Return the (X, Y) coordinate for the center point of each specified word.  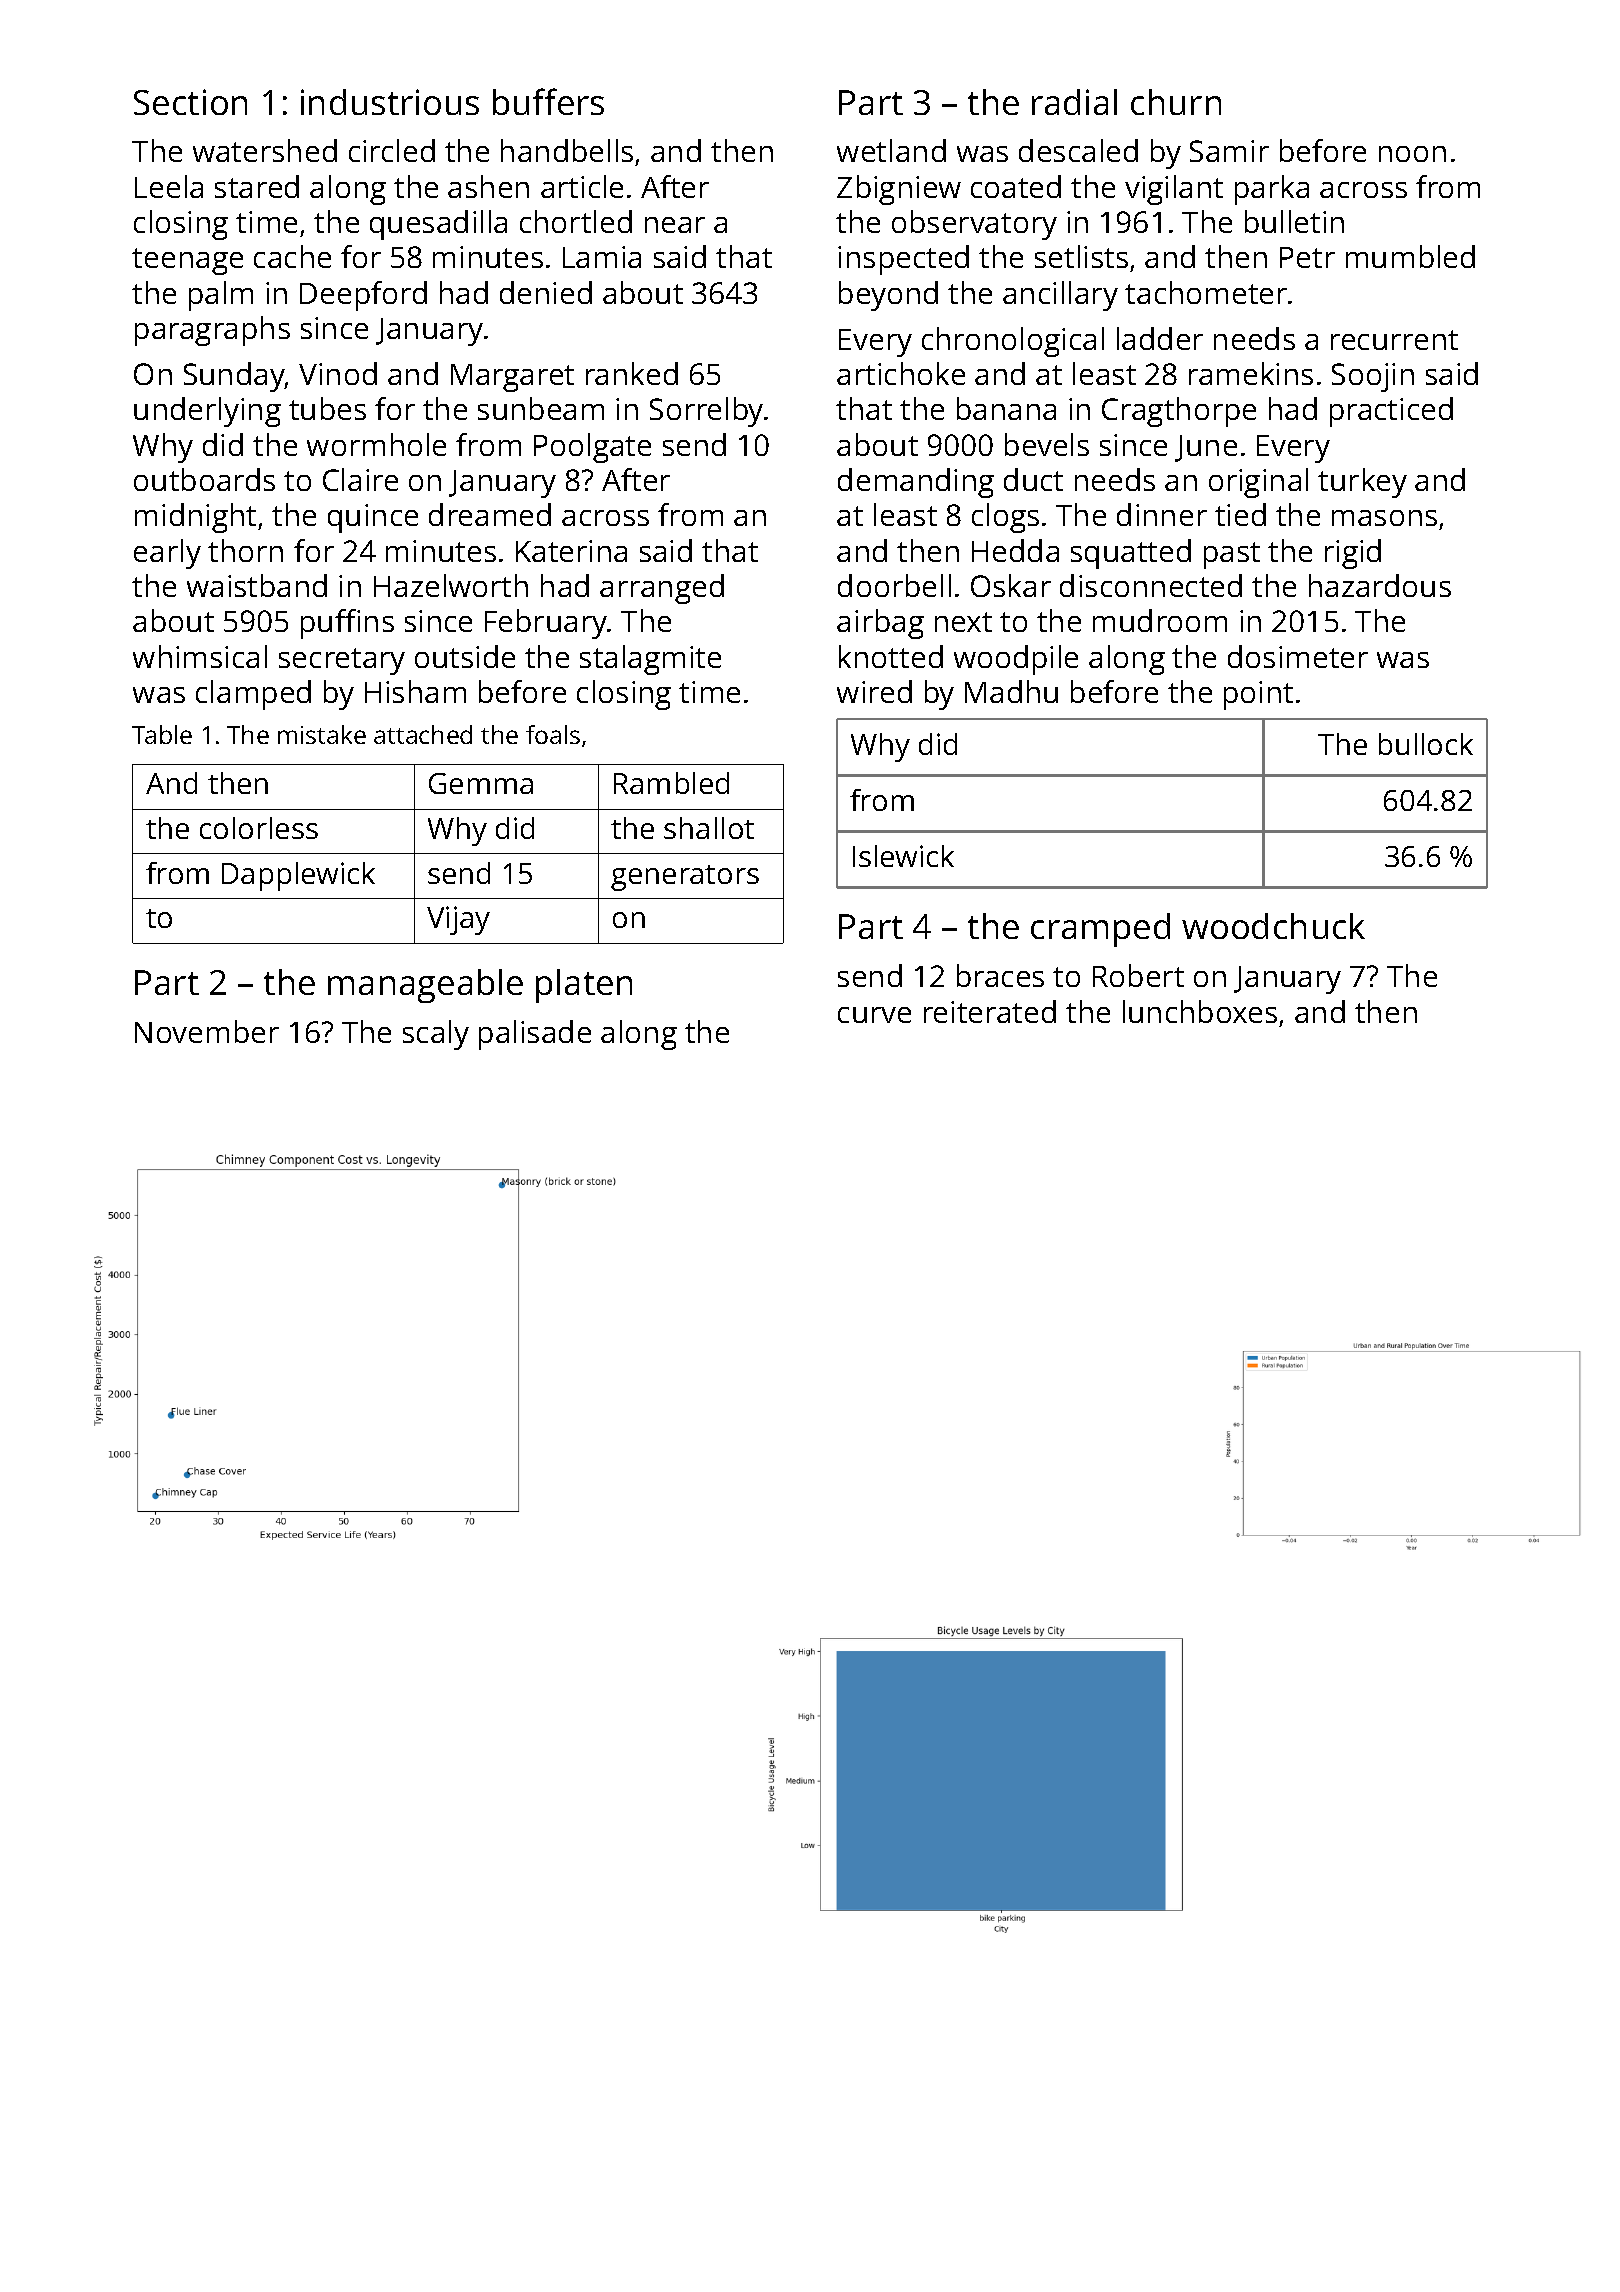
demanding (916, 483)
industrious (390, 102)
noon (1412, 154)
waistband (257, 585)
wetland (891, 150)
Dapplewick (298, 876)
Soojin (1373, 377)
